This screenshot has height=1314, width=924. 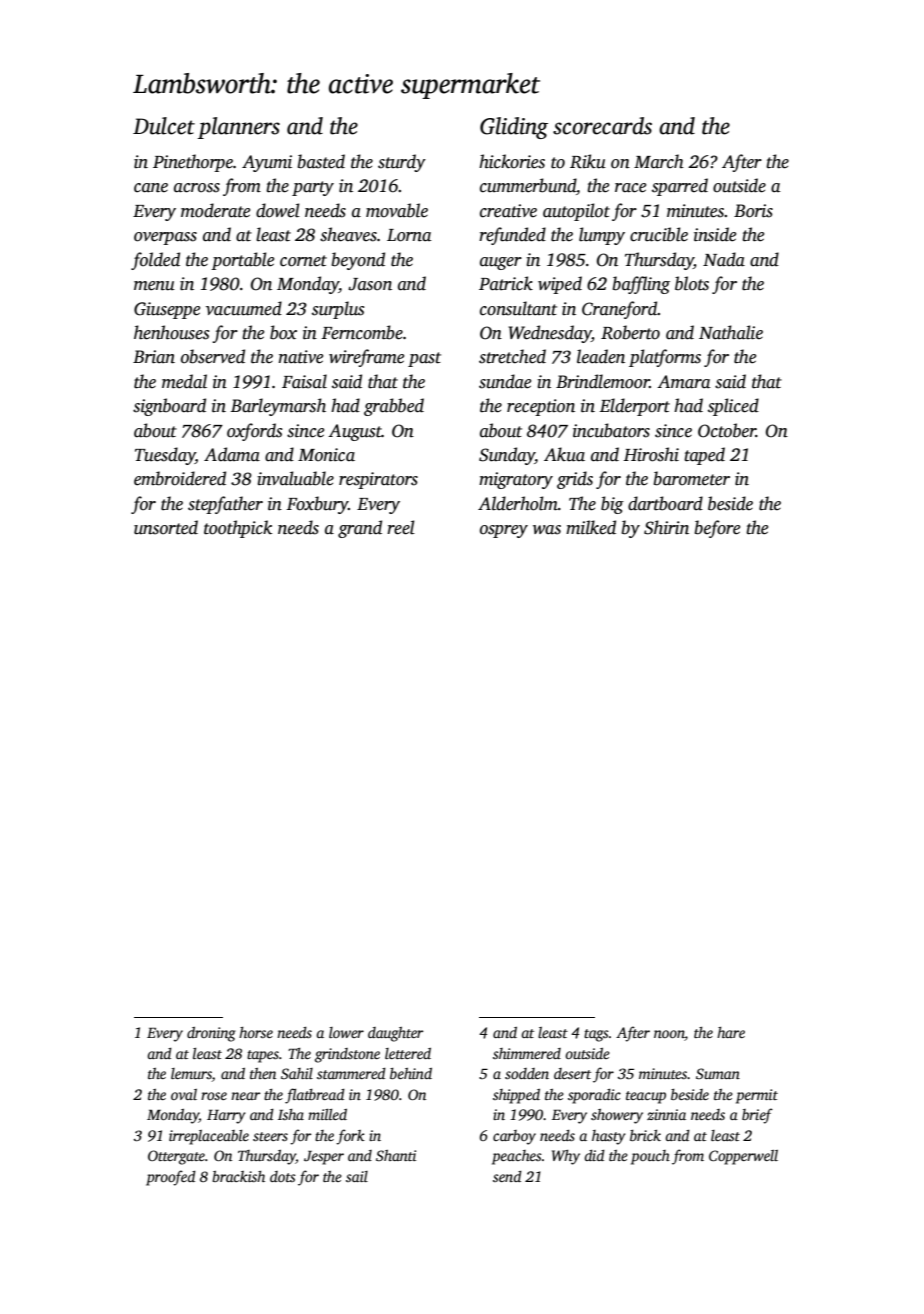 What do you see at coordinates (171, 1178) in the screenshot?
I see `proofed` at bounding box center [171, 1178].
